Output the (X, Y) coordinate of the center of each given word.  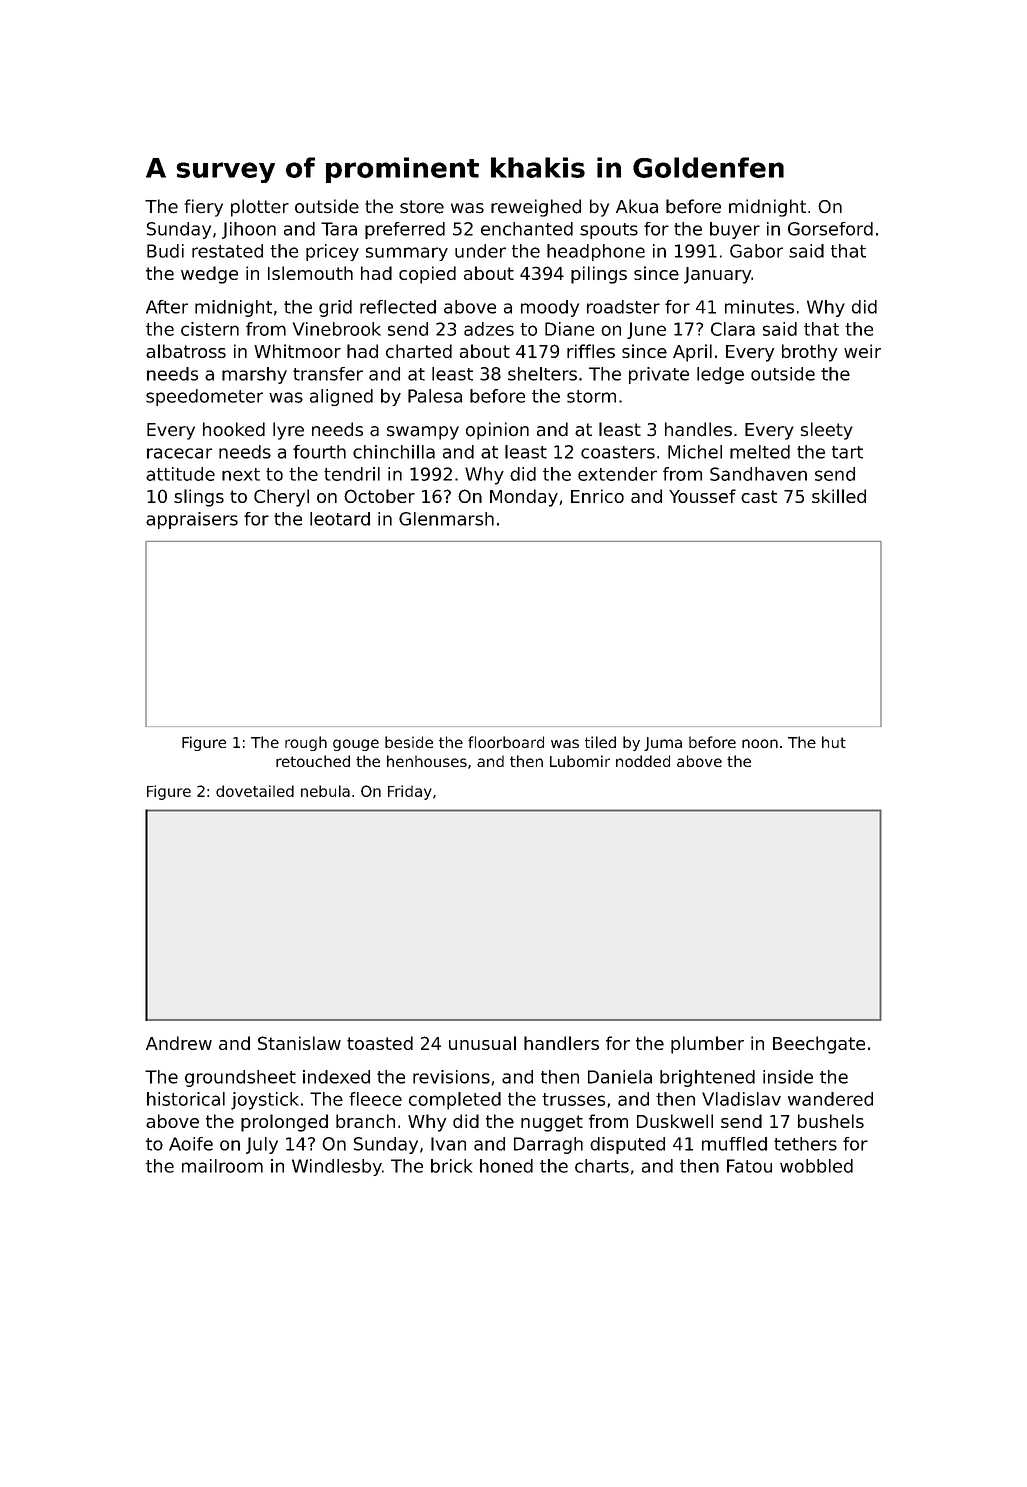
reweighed (536, 208)
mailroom (222, 1166)
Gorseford (830, 229)
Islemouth (310, 273)
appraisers (192, 520)
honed (506, 1166)
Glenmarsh (446, 519)
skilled (839, 496)
